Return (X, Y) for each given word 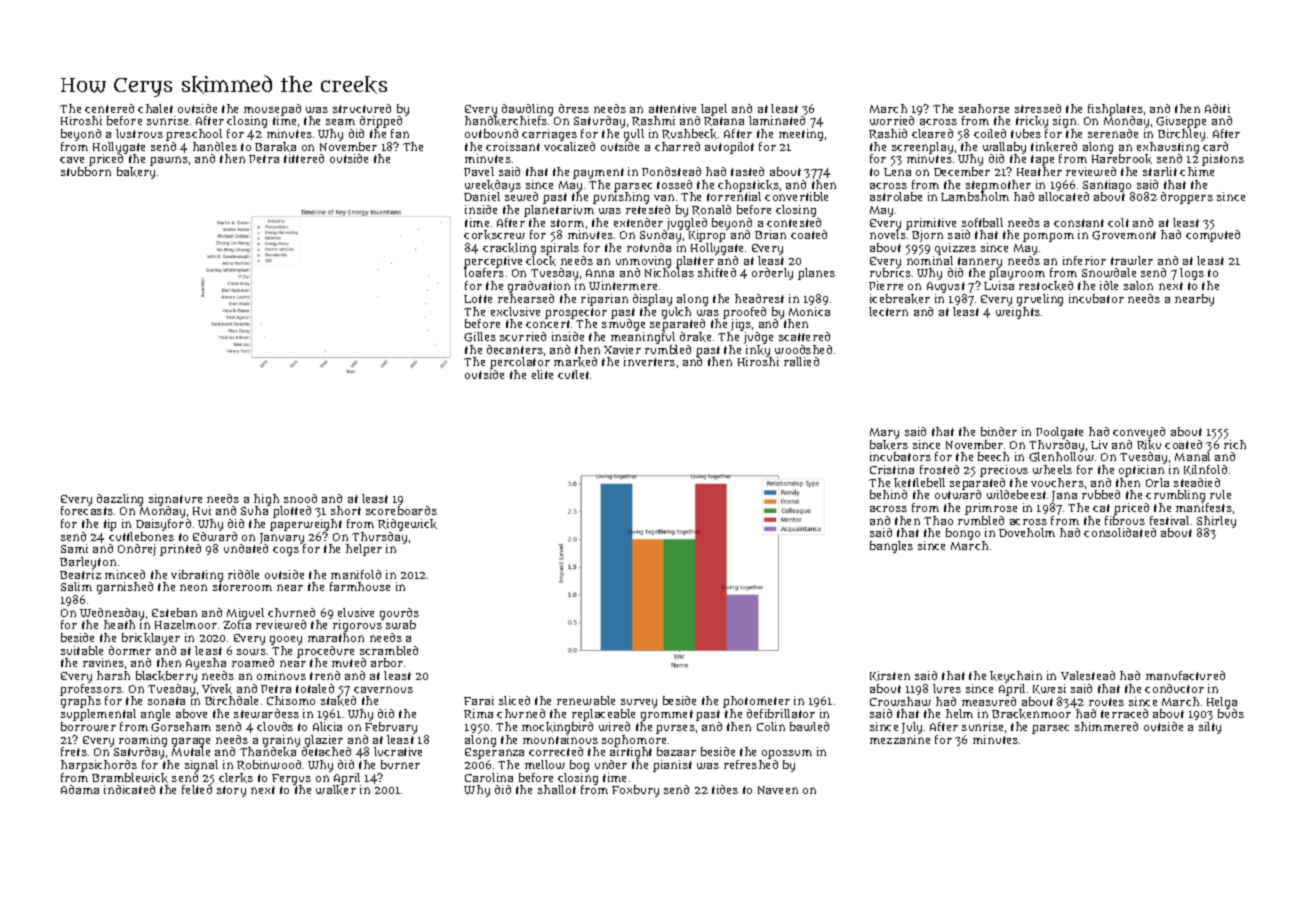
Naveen (778, 790)
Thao (938, 520)
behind (888, 494)
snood (300, 498)
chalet (155, 108)
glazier (324, 741)
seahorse (984, 108)
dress (574, 108)
